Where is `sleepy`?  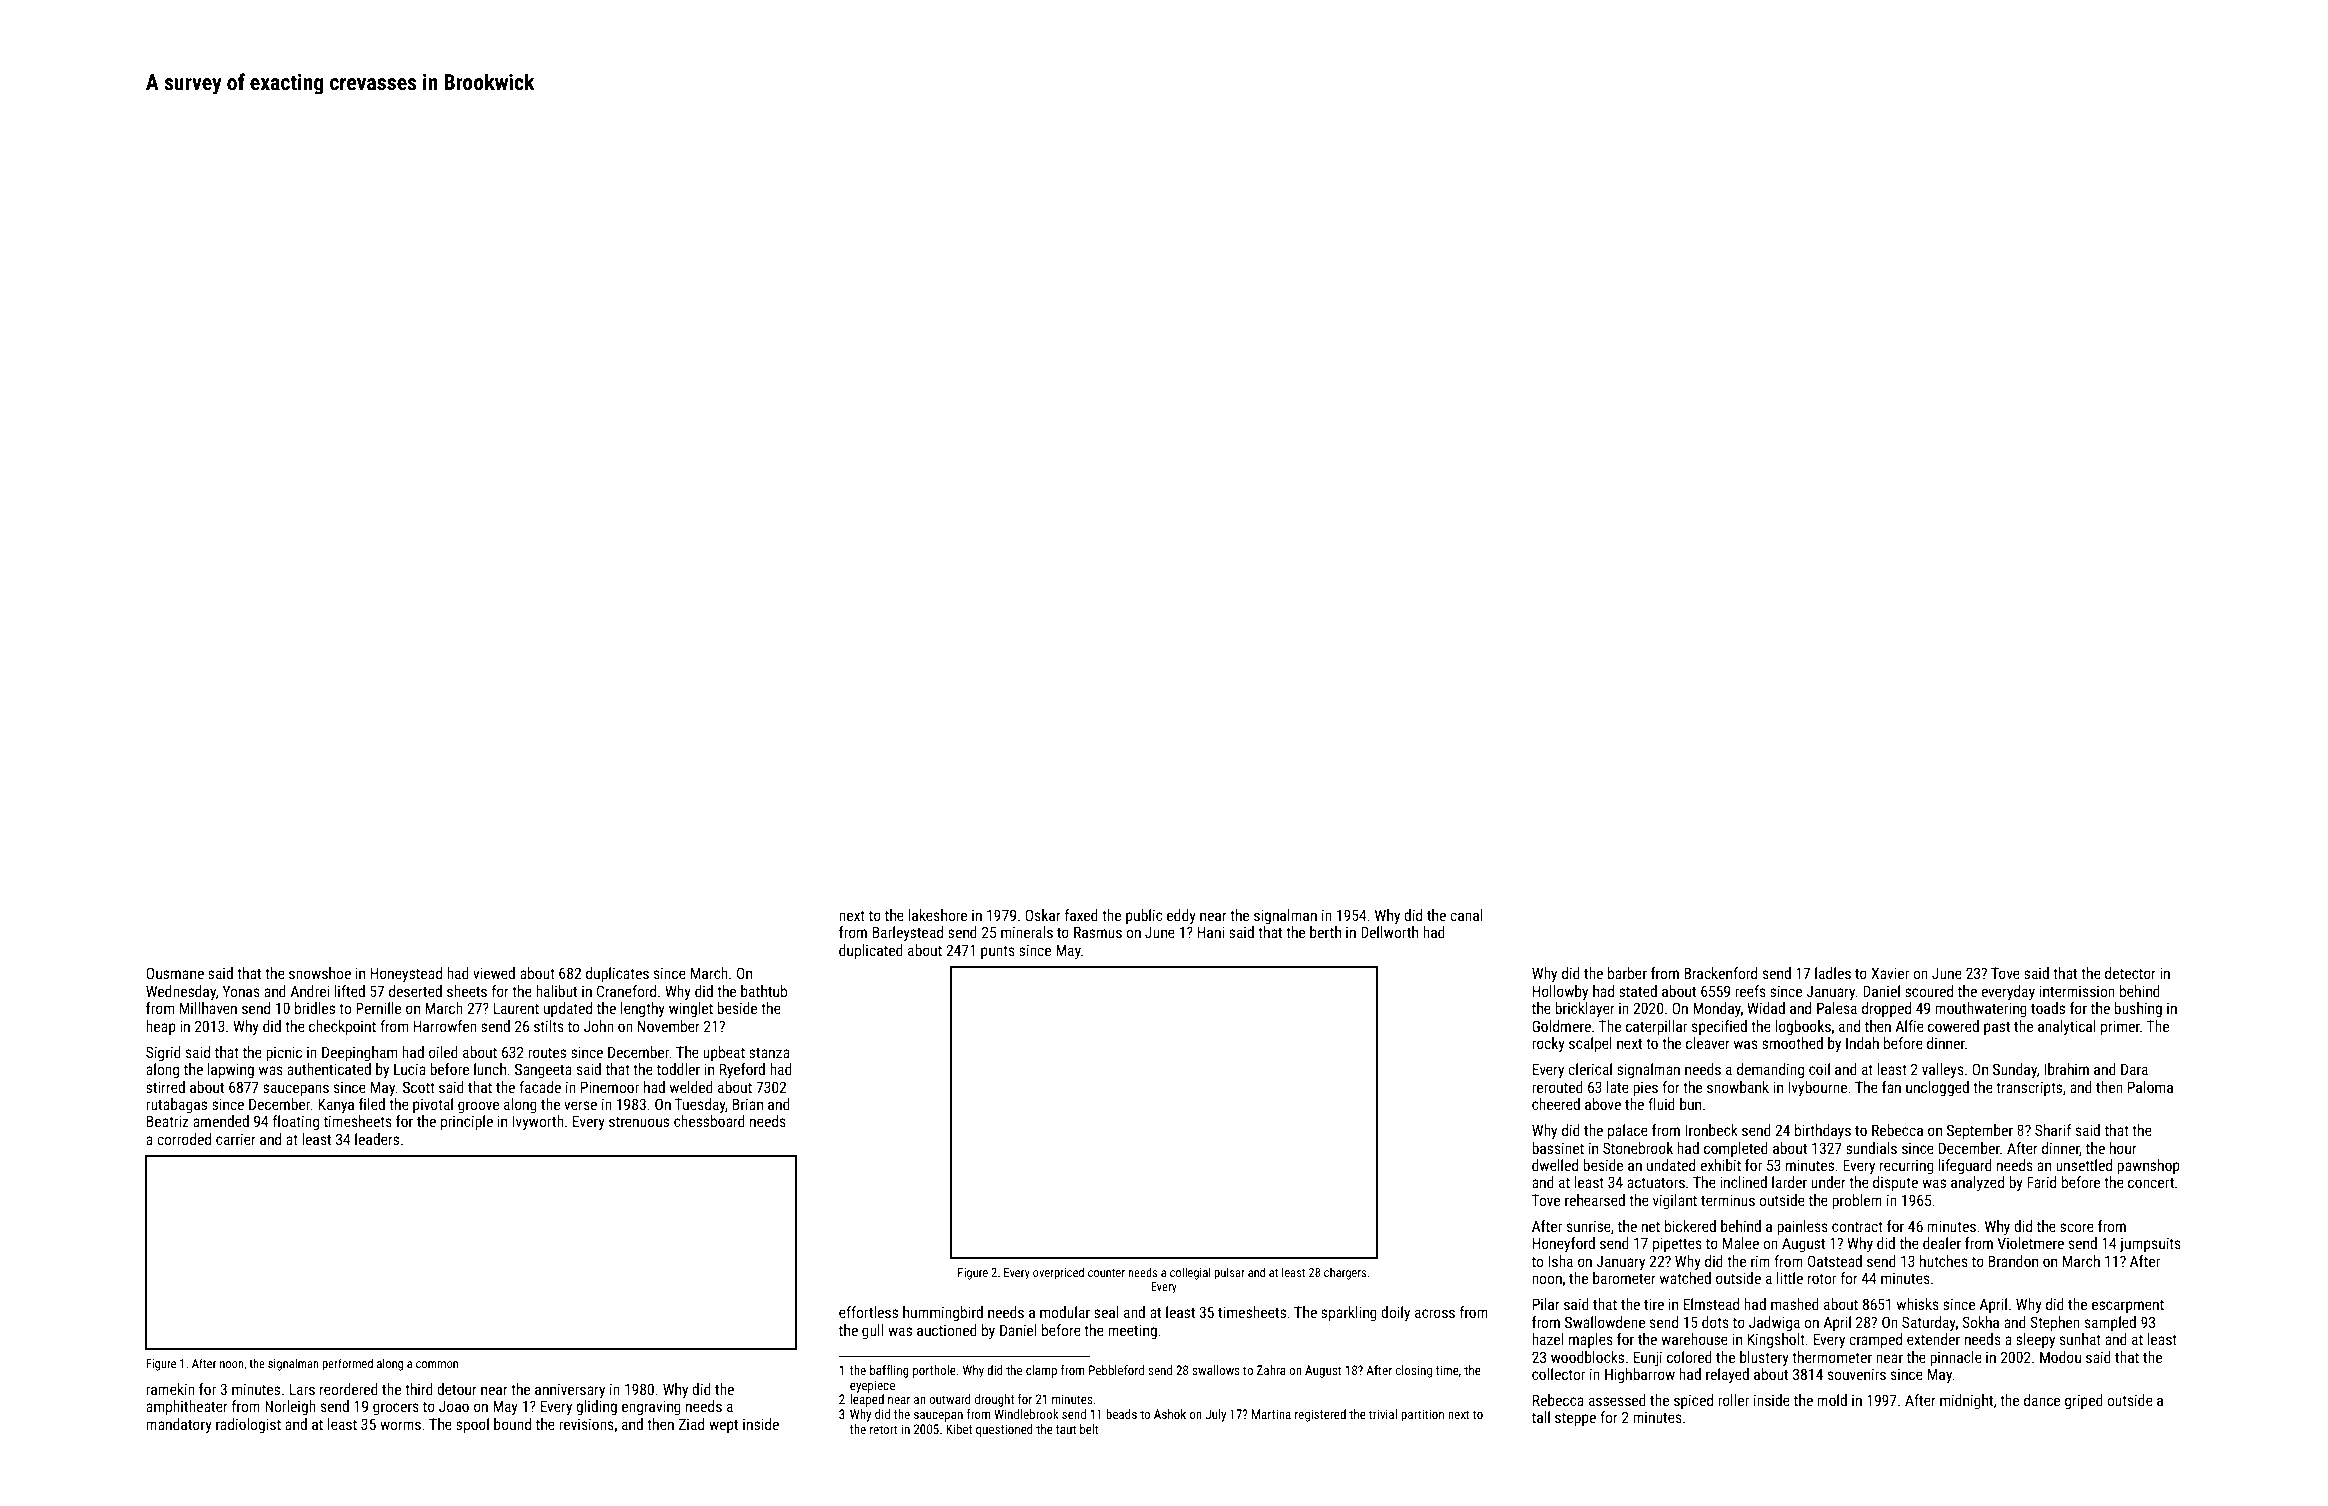
sleepy is located at coordinates (2035, 1340).
